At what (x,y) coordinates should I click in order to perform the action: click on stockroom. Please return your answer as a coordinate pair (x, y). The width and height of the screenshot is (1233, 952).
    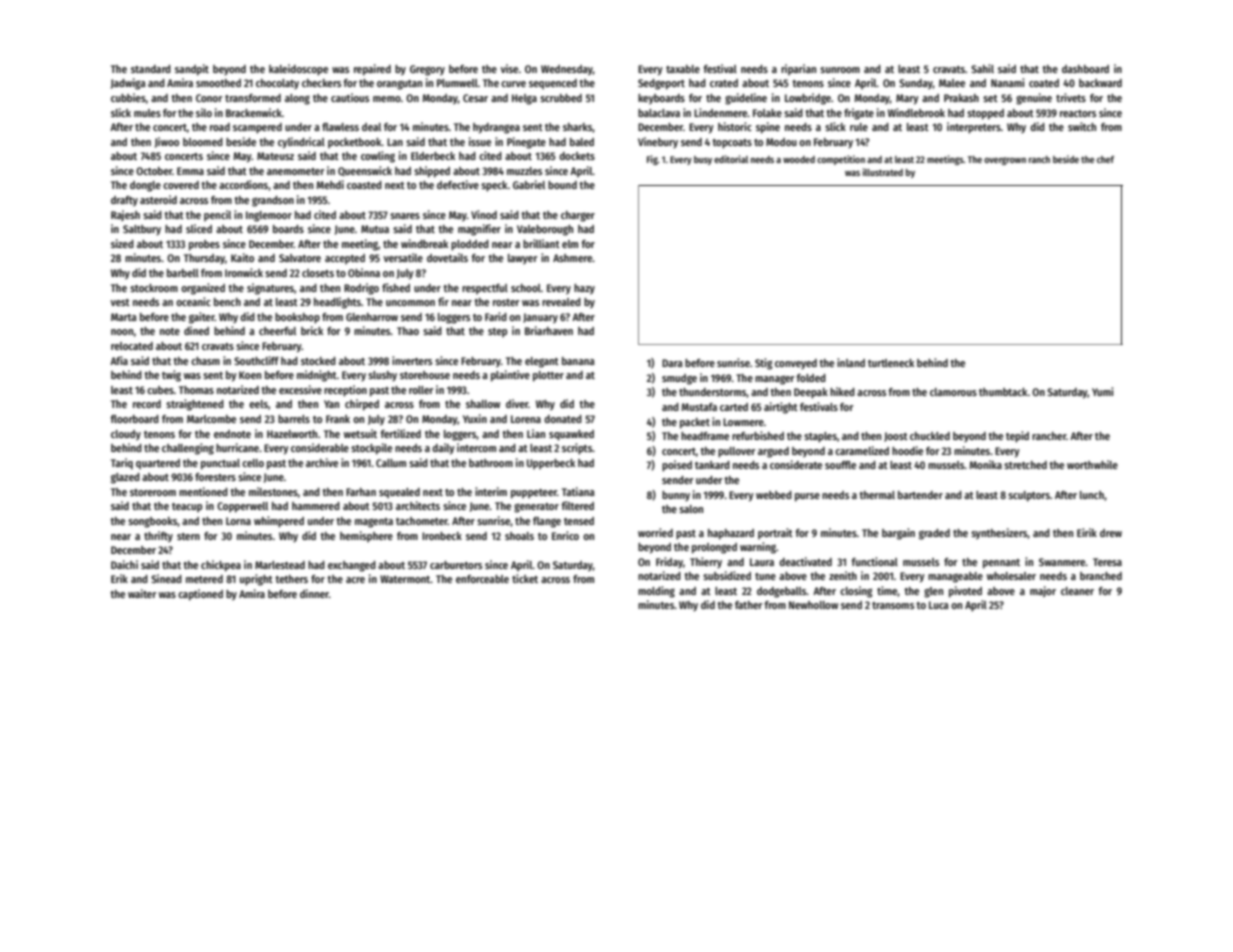
    Looking at the image, I should click on (154, 288).
